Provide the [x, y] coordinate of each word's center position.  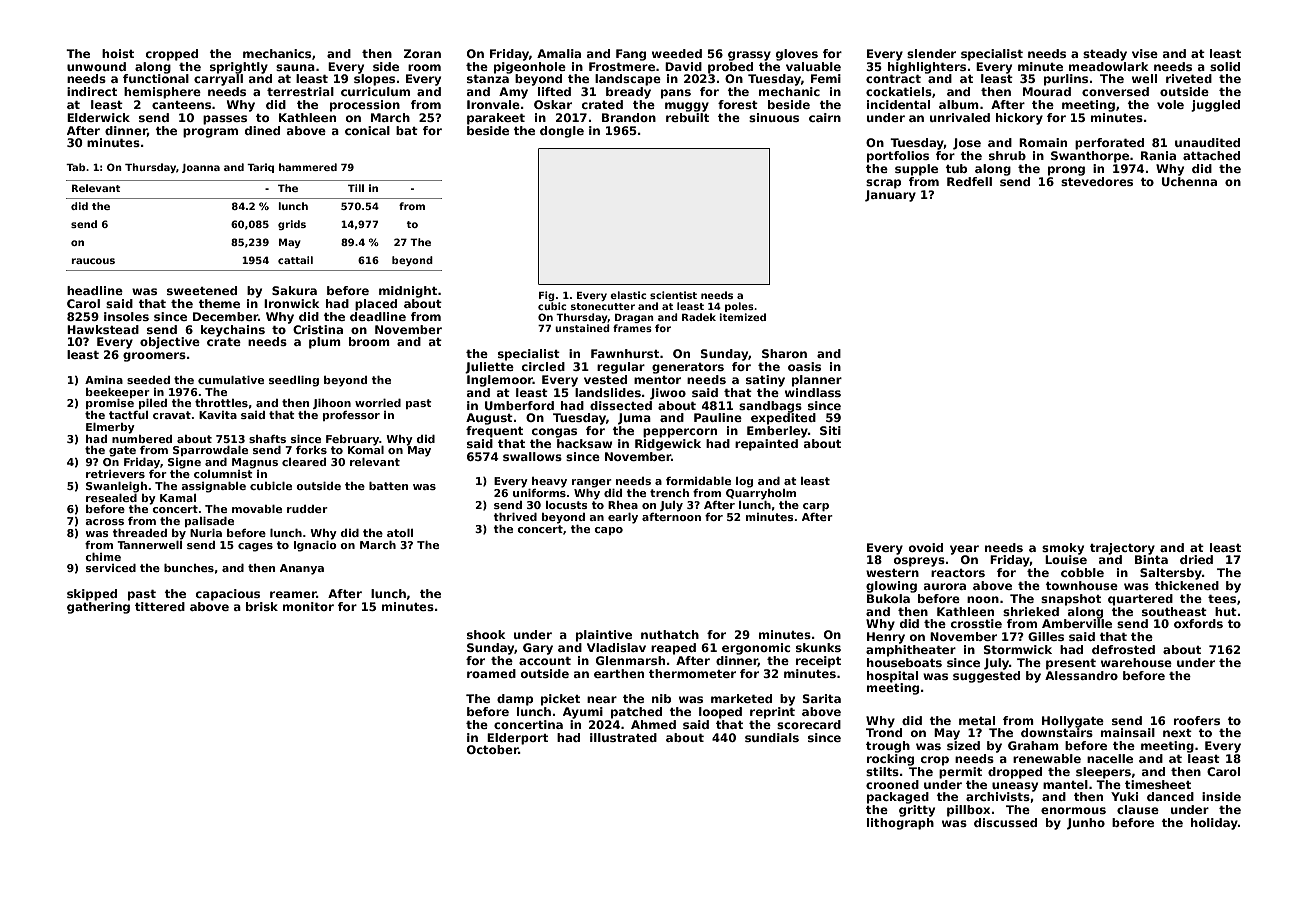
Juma [634, 419]
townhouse [1081, 585]
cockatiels [899, 91]
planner [817, 381]
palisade [209, 522]
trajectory [1122, 549]
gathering [98, 608]
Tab [76, 167]
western [892, 573]
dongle [562, 132]
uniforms [539, 493]
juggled [1215, 106]
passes [225, 120]
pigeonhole [530, 68]
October [493, 749]
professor [351, 416]
